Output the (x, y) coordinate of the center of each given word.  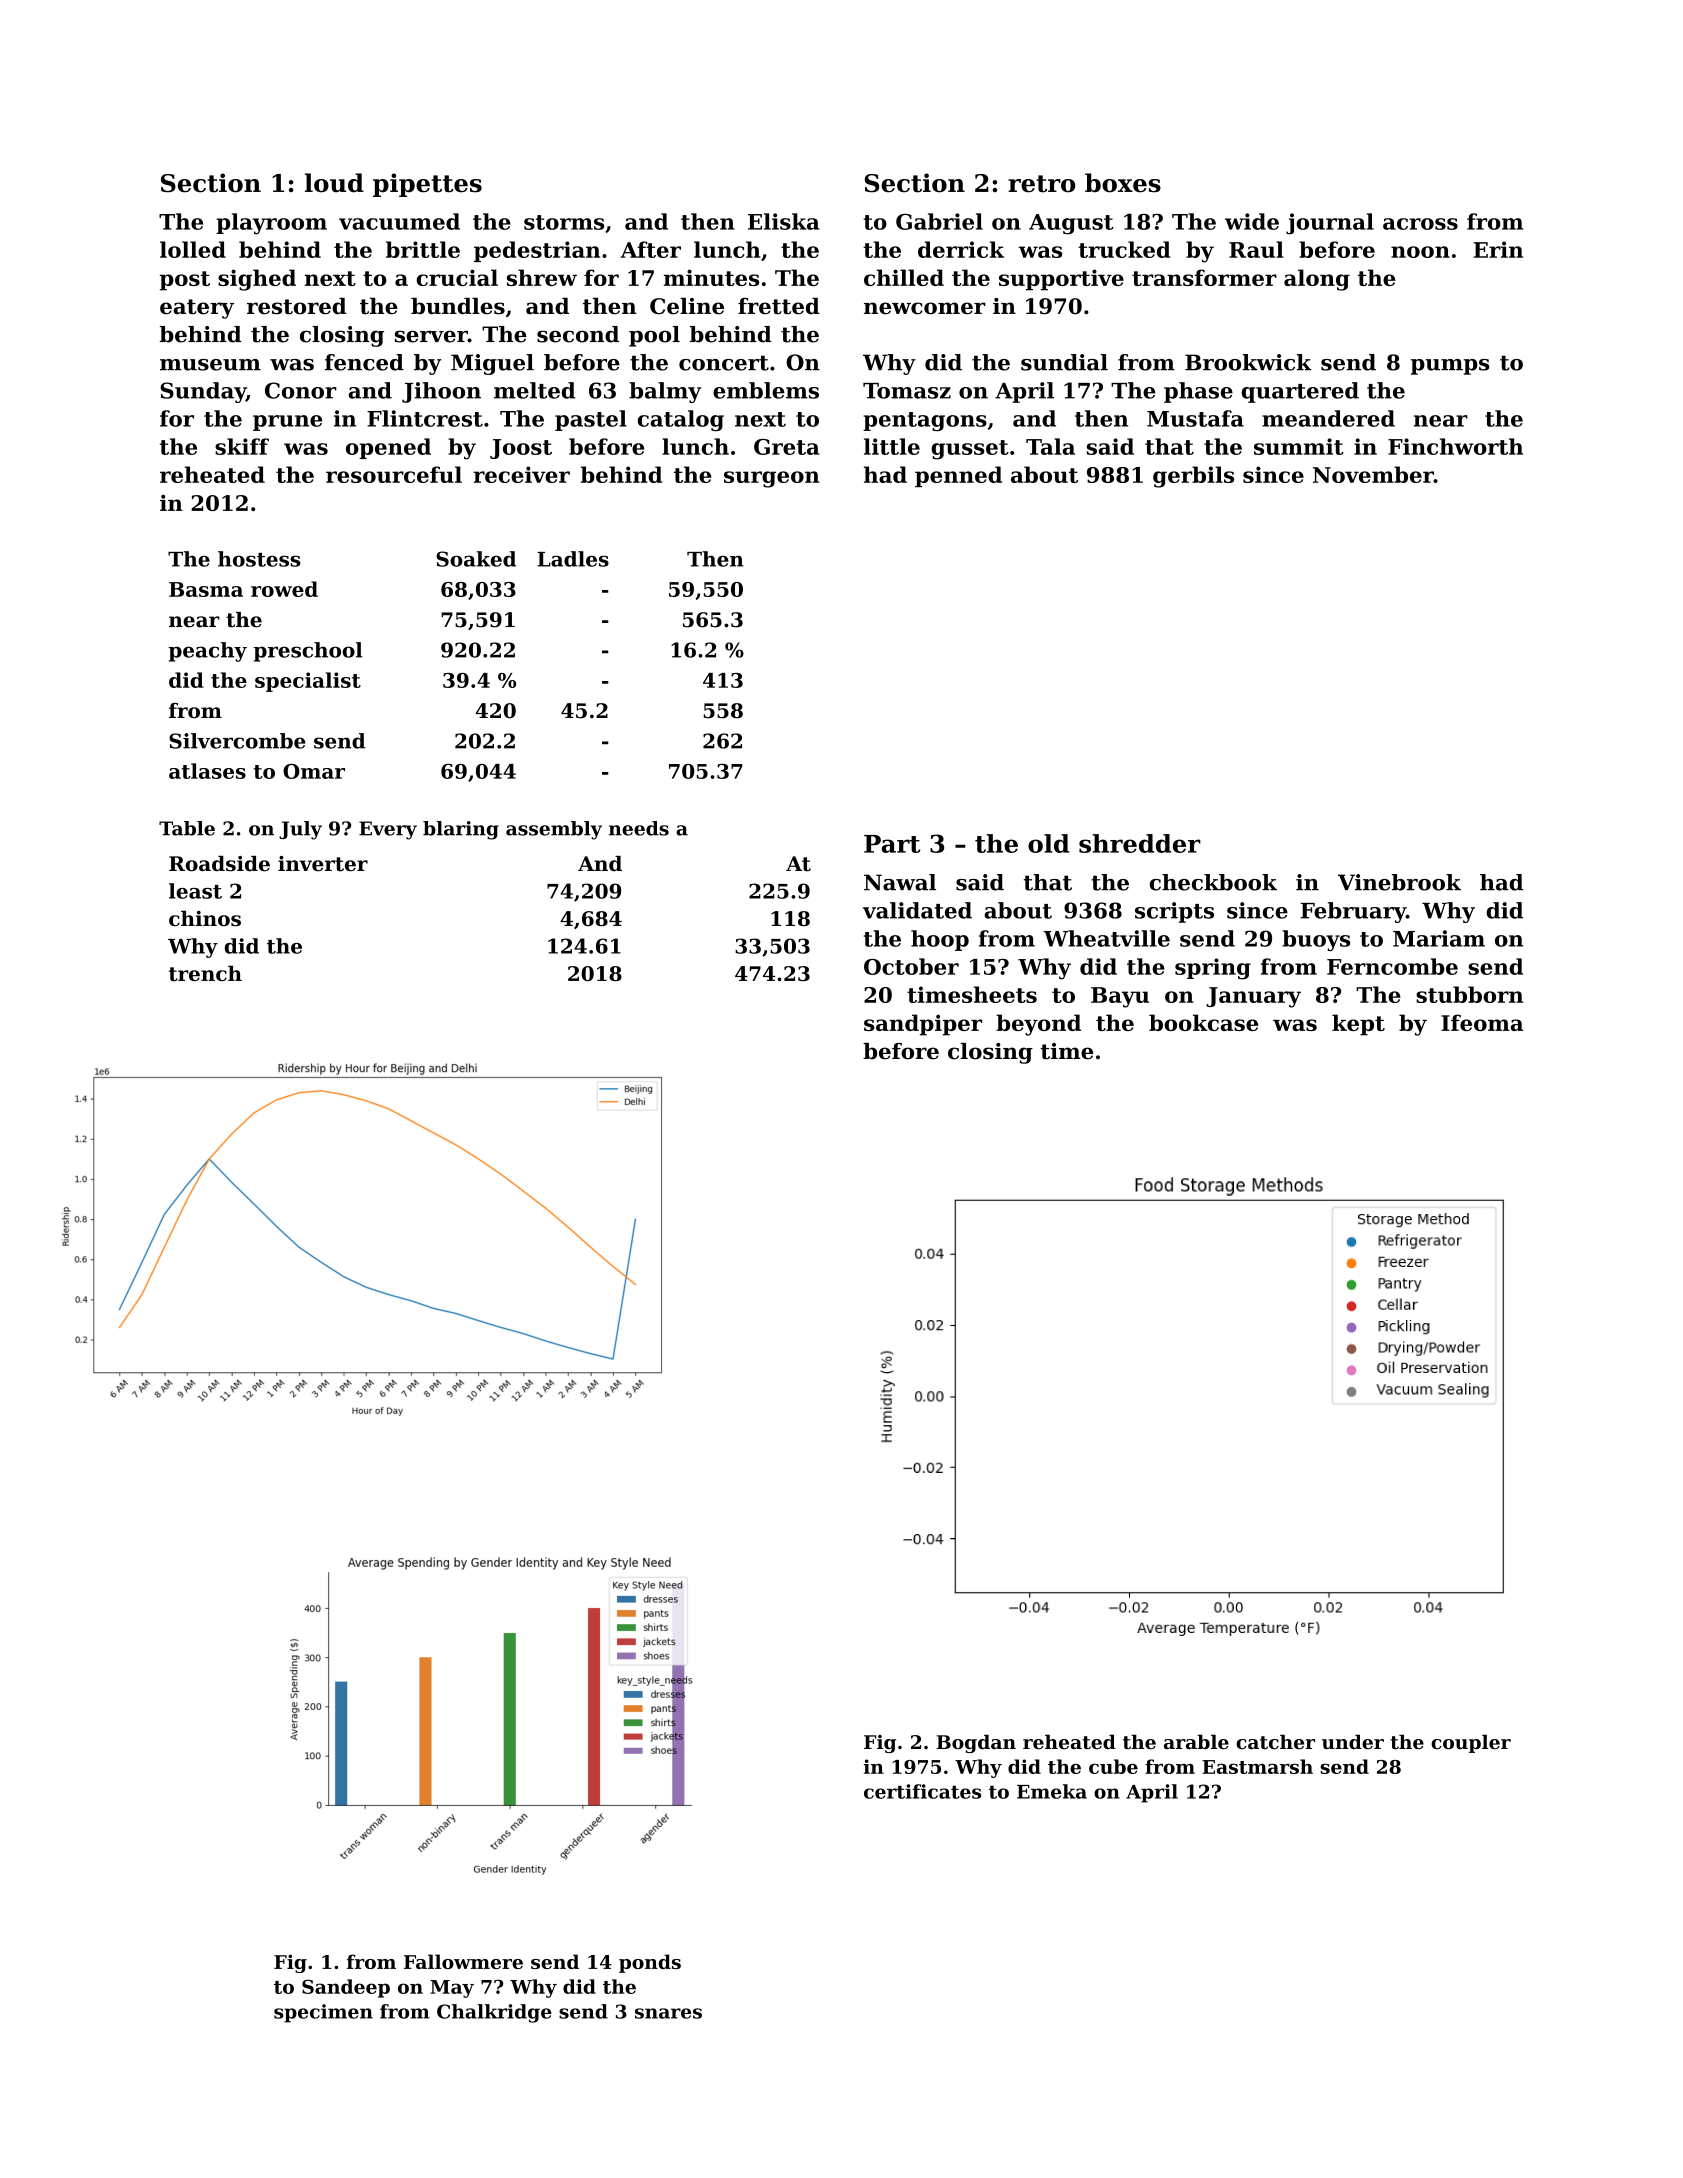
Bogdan (976, 1743)
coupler (1471, 1743)
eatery (197, 309)
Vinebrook (1399, 882)
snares (668, 2013)
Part (892, 844)
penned (958, 476)
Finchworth (1455, 446)
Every (388, 830)
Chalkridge (494, 2013)
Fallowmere (463, 1961)
